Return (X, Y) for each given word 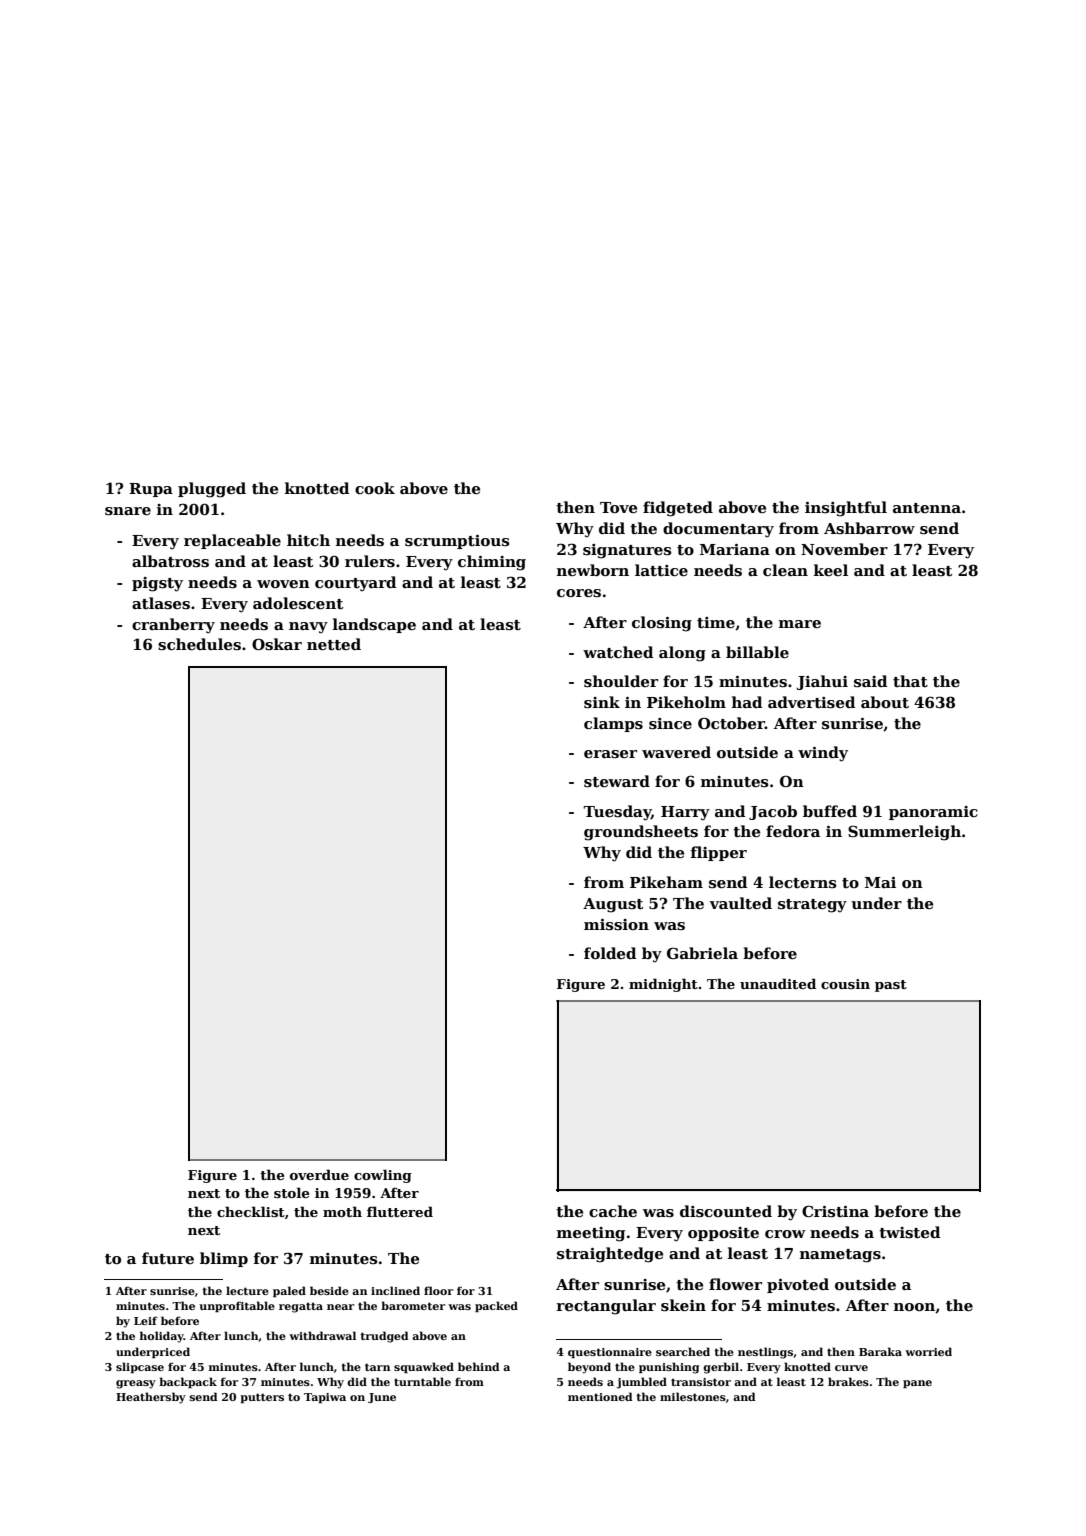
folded (610, 953)
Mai (880, 882)
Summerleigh (904, 833)
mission (616, 925)
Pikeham (666, 882)
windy (823, 754)
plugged (212, 490)
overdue (319, 1174)
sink (602, 702)
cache (613, 1211)
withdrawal (322, 1335)
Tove (618, 507)
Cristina (835, 1211)
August (613, 905)
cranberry (173, 626)
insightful (846, 509)
